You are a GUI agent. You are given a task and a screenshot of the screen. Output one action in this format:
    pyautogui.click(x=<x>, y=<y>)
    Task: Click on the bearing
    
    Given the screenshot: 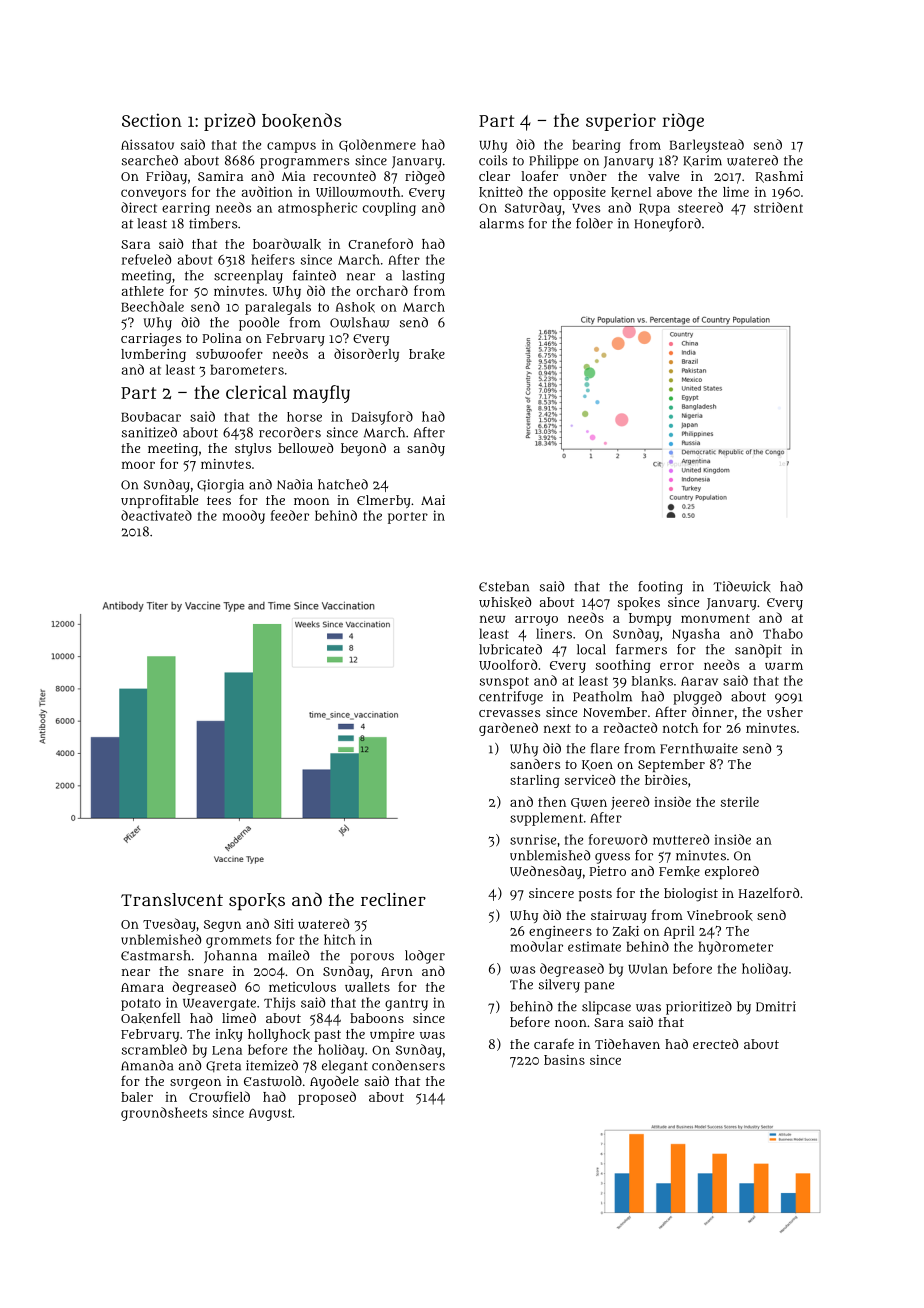 What is the action you would take?
    pyautogui.click(x=596, y=146)
